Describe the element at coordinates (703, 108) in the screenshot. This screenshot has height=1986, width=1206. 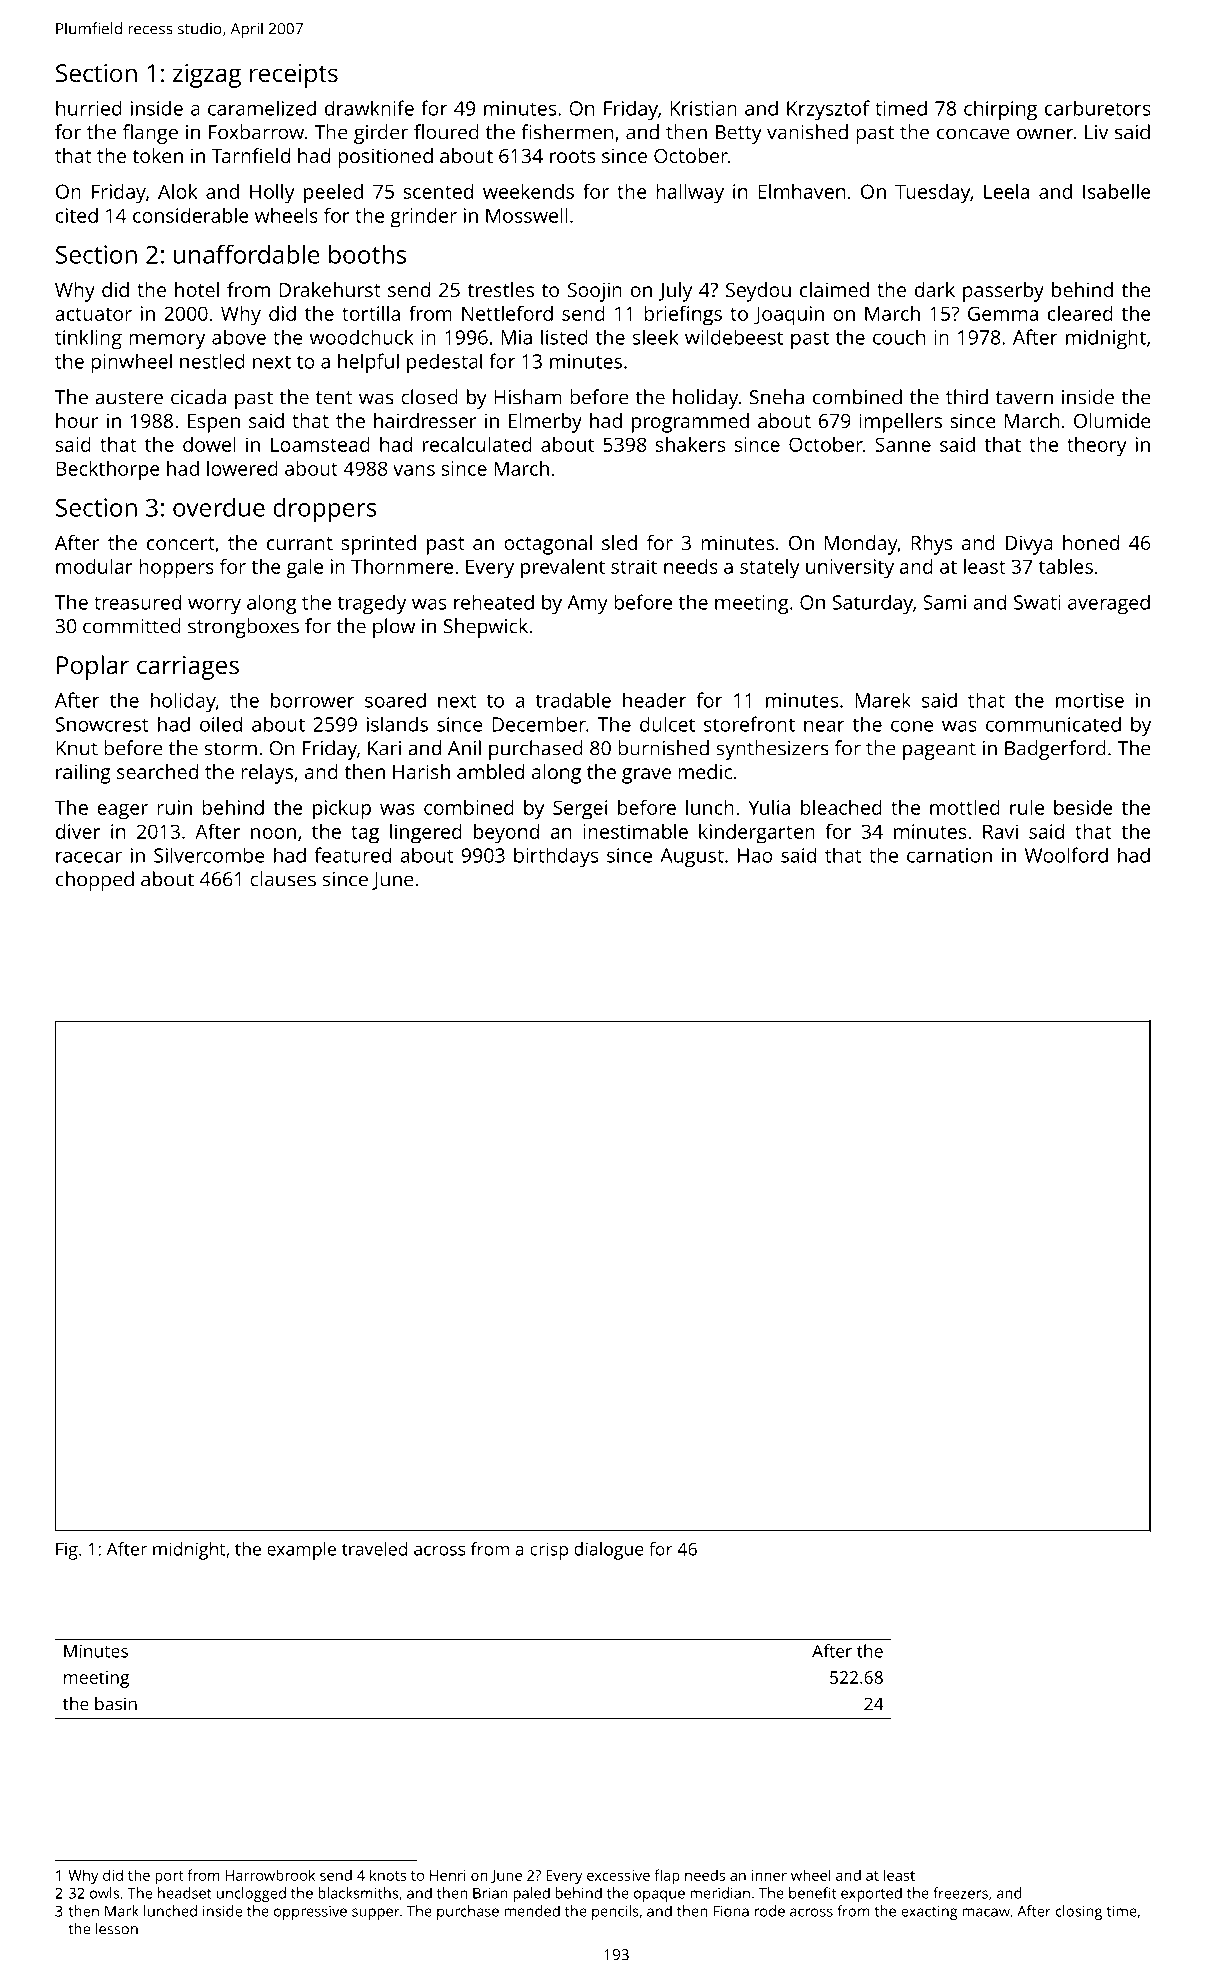
I see `Kristian` at that location.
